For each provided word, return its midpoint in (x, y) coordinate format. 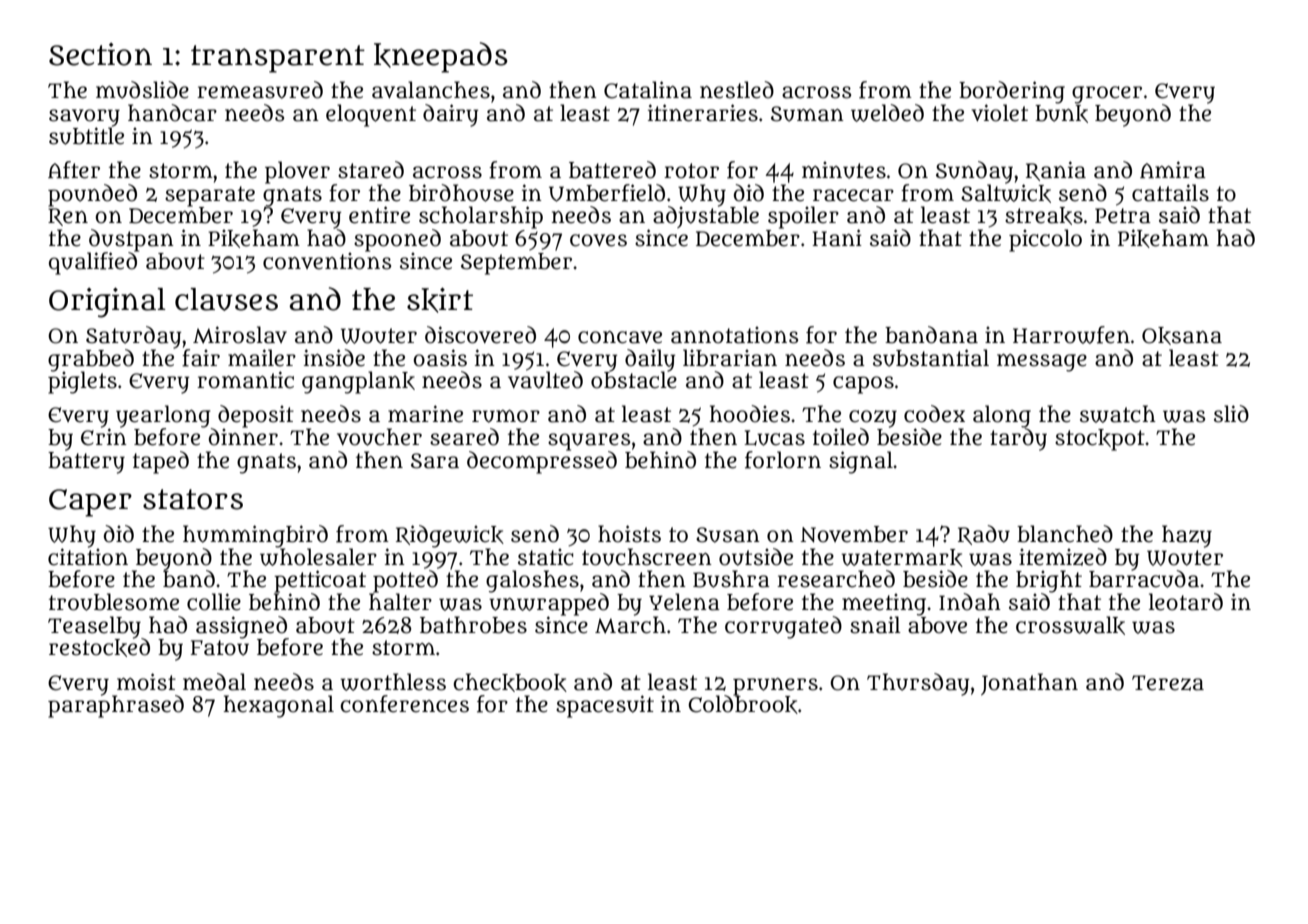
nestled (737, 90)
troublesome (114, 602)
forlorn (783, 460)
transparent (278, 59)
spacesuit (605, 706)
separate (210, 196)
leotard (1186, 602)
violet (1000, 113)
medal (214, 682)
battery (86, 463)
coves (598, 240)
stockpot (1100, 440)
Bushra (731, 579)
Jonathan (1029, 684)
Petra (1123, 216)
